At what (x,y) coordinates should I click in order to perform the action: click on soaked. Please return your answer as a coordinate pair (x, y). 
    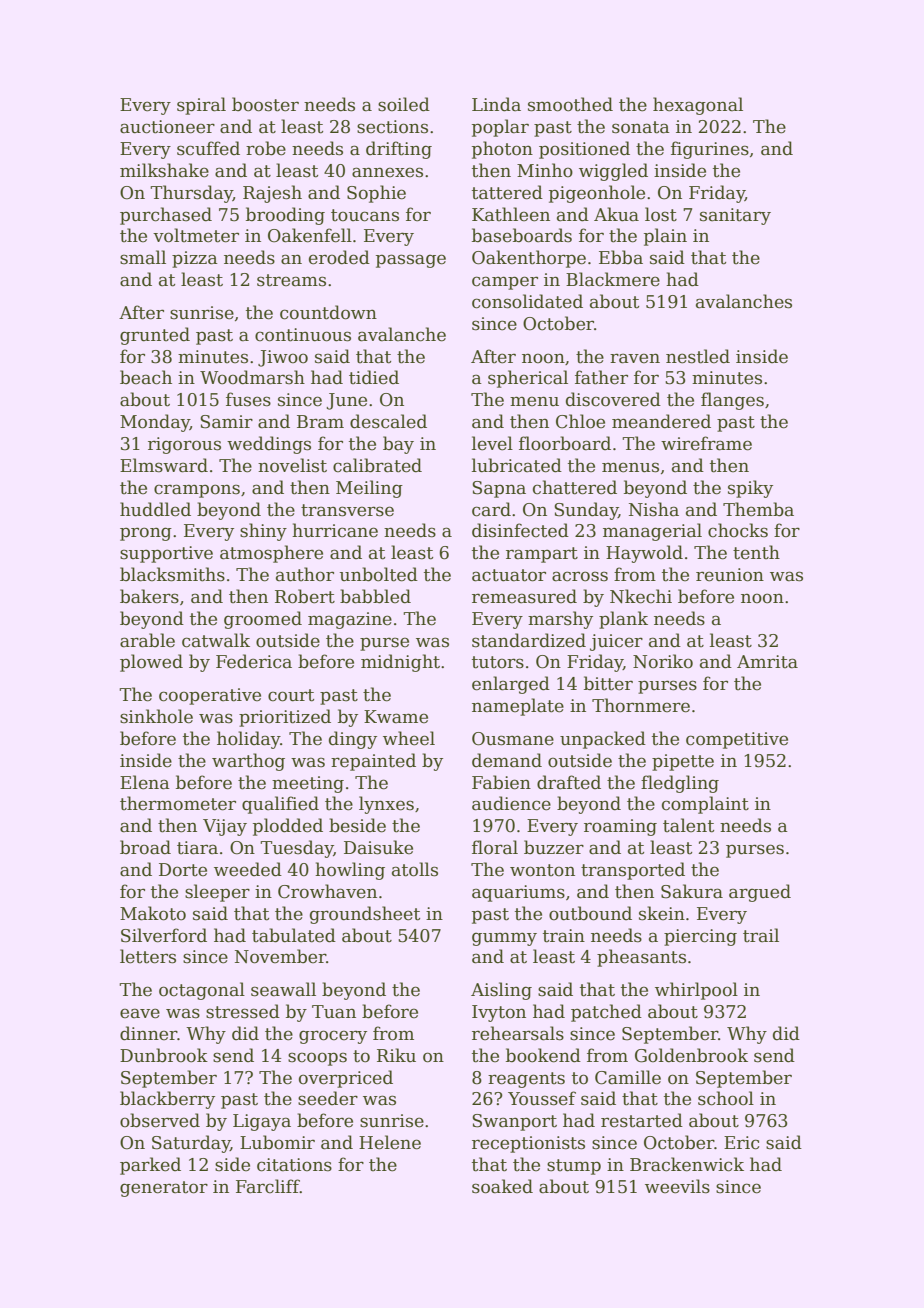
    Looking at the image, I should click on (502, 1186).
